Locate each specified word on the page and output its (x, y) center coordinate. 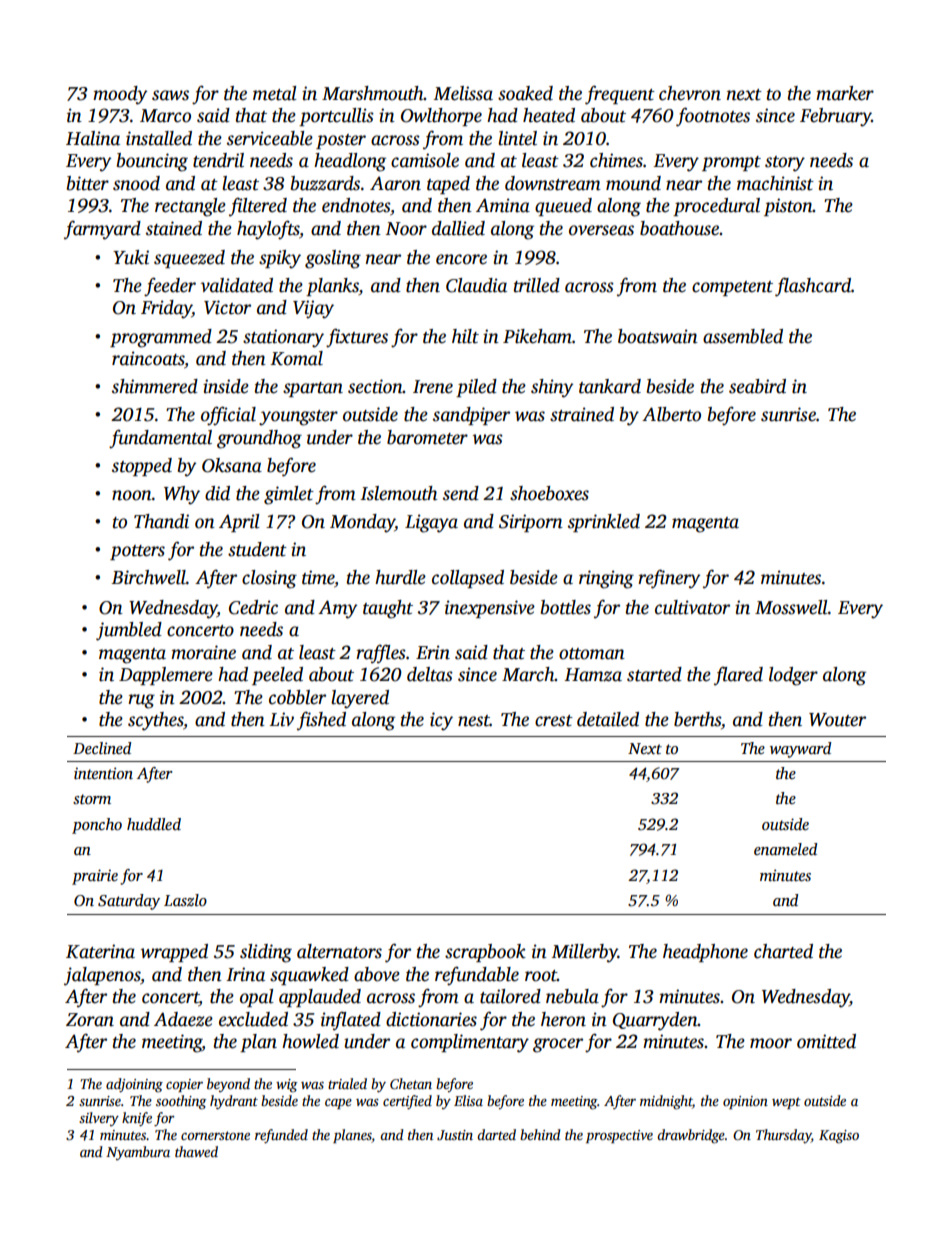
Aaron (395, 183)
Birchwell (148, 577)
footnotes (713, 117)
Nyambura (138, 1153)
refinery (669, 579)
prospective (619, 1136)
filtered (258, 207)
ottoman (592, 654)
